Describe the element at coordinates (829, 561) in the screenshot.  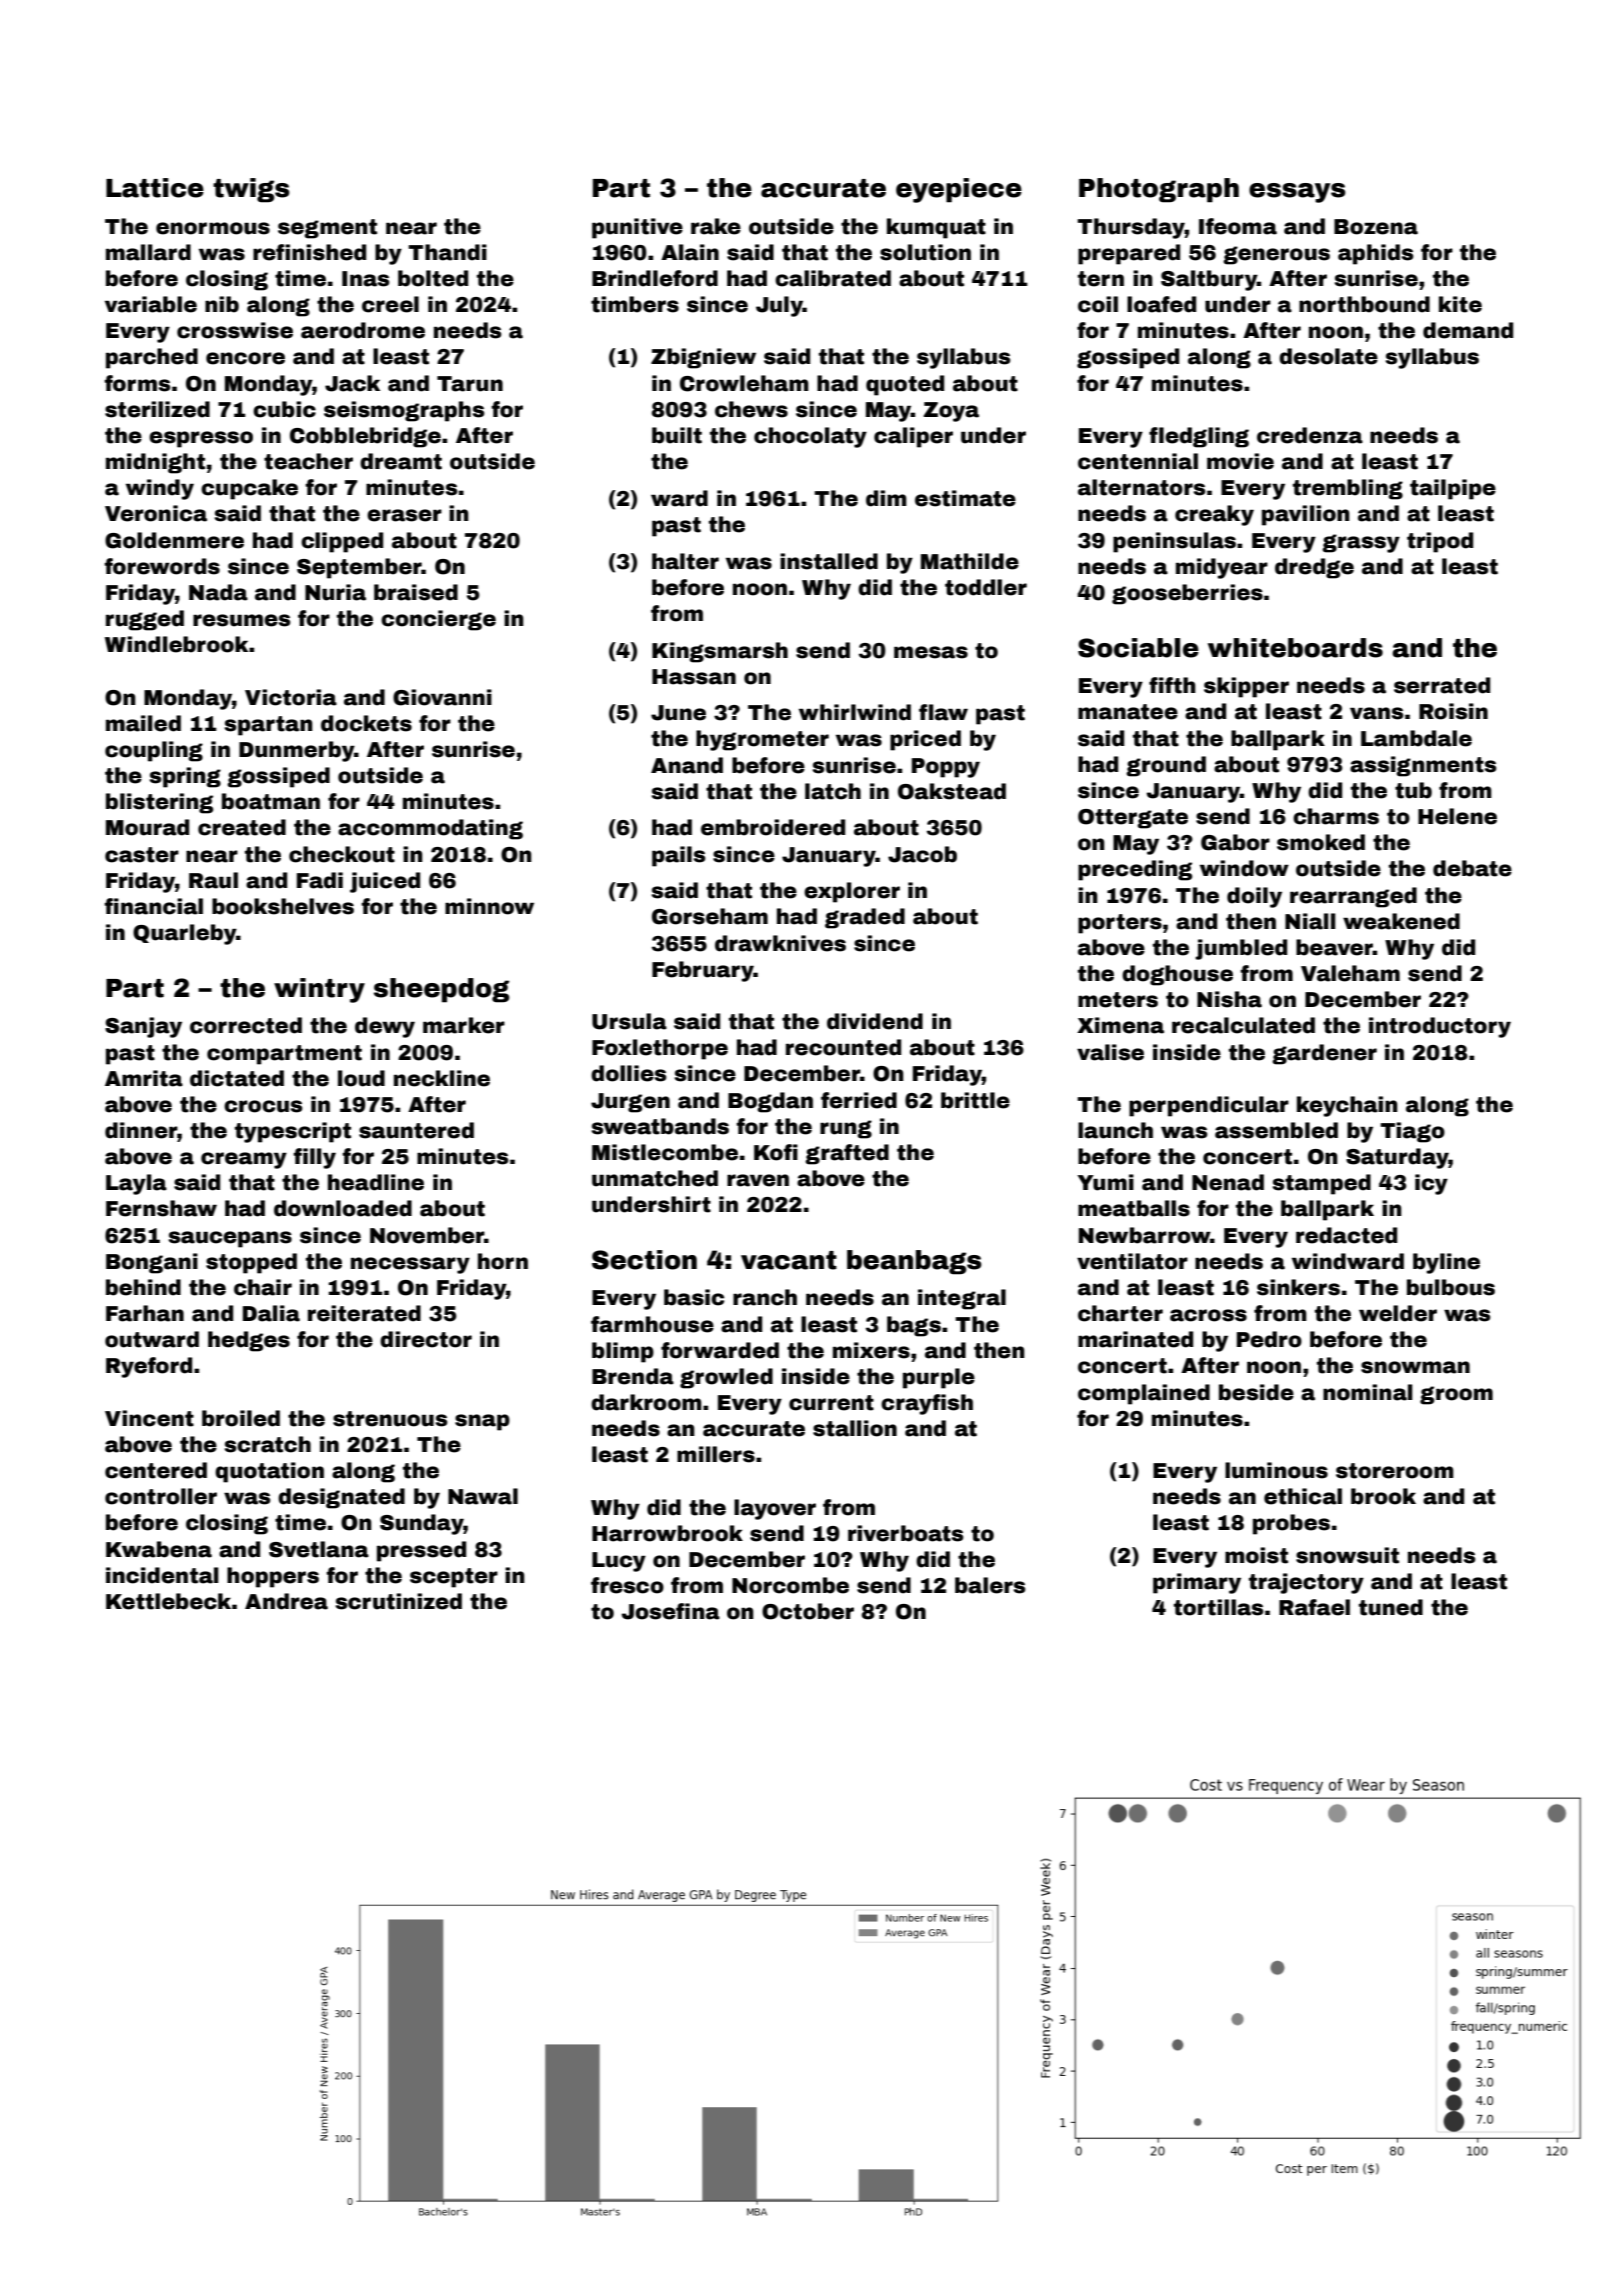
I see `installed` at that location.
